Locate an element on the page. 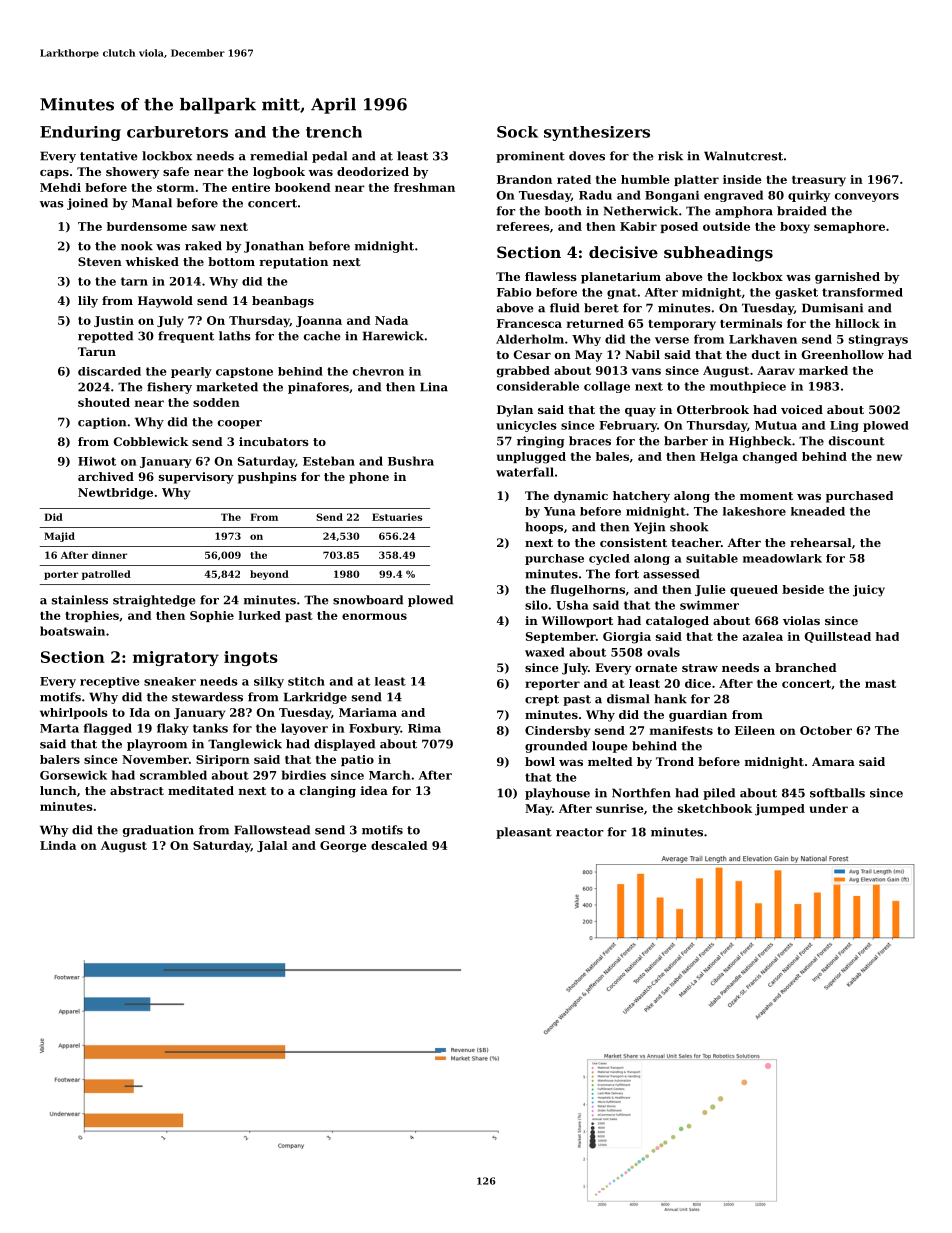  Haywold is located at coordinates (165, 302).
